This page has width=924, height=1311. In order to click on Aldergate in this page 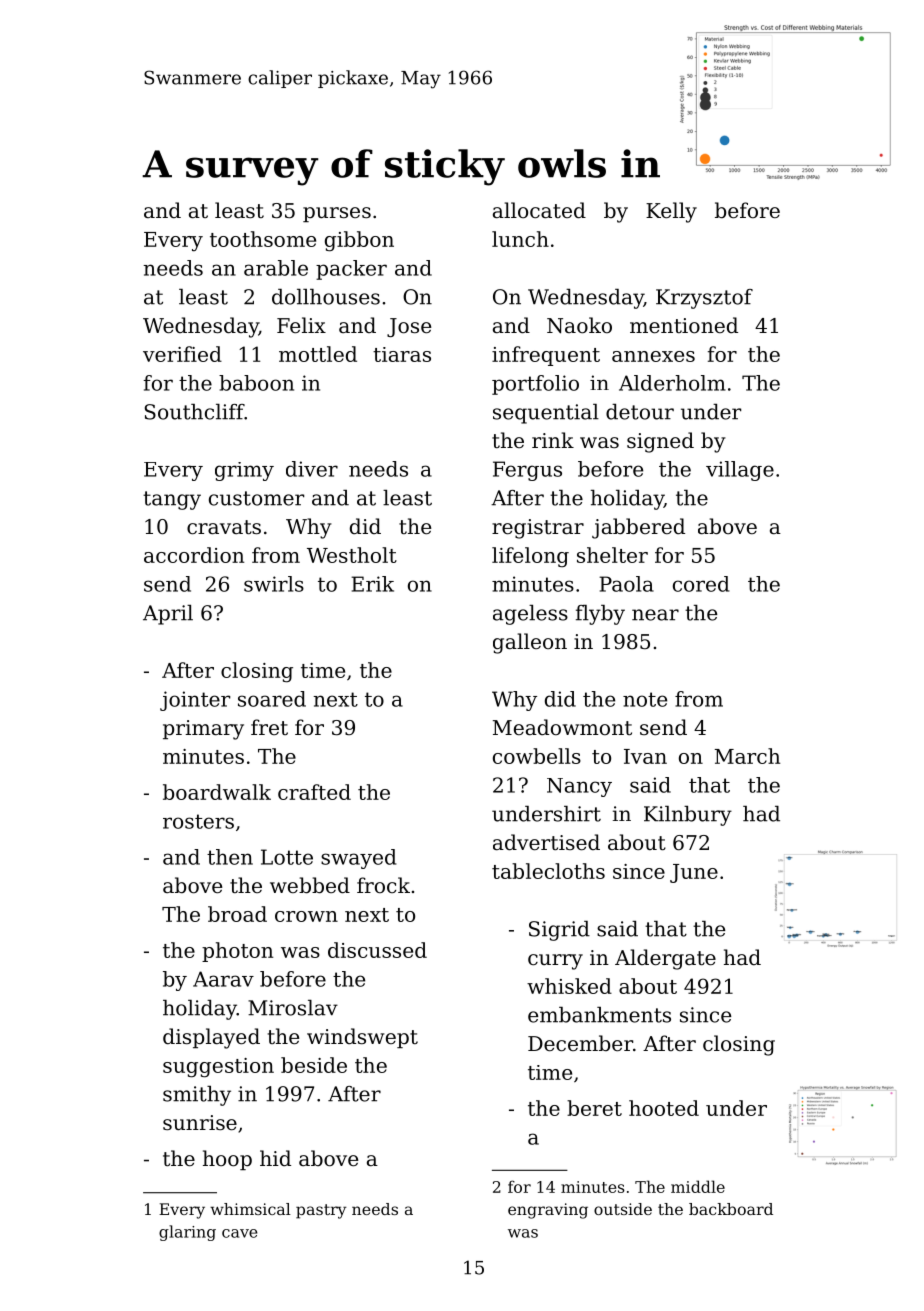, I will do `click(665, 959)`.
